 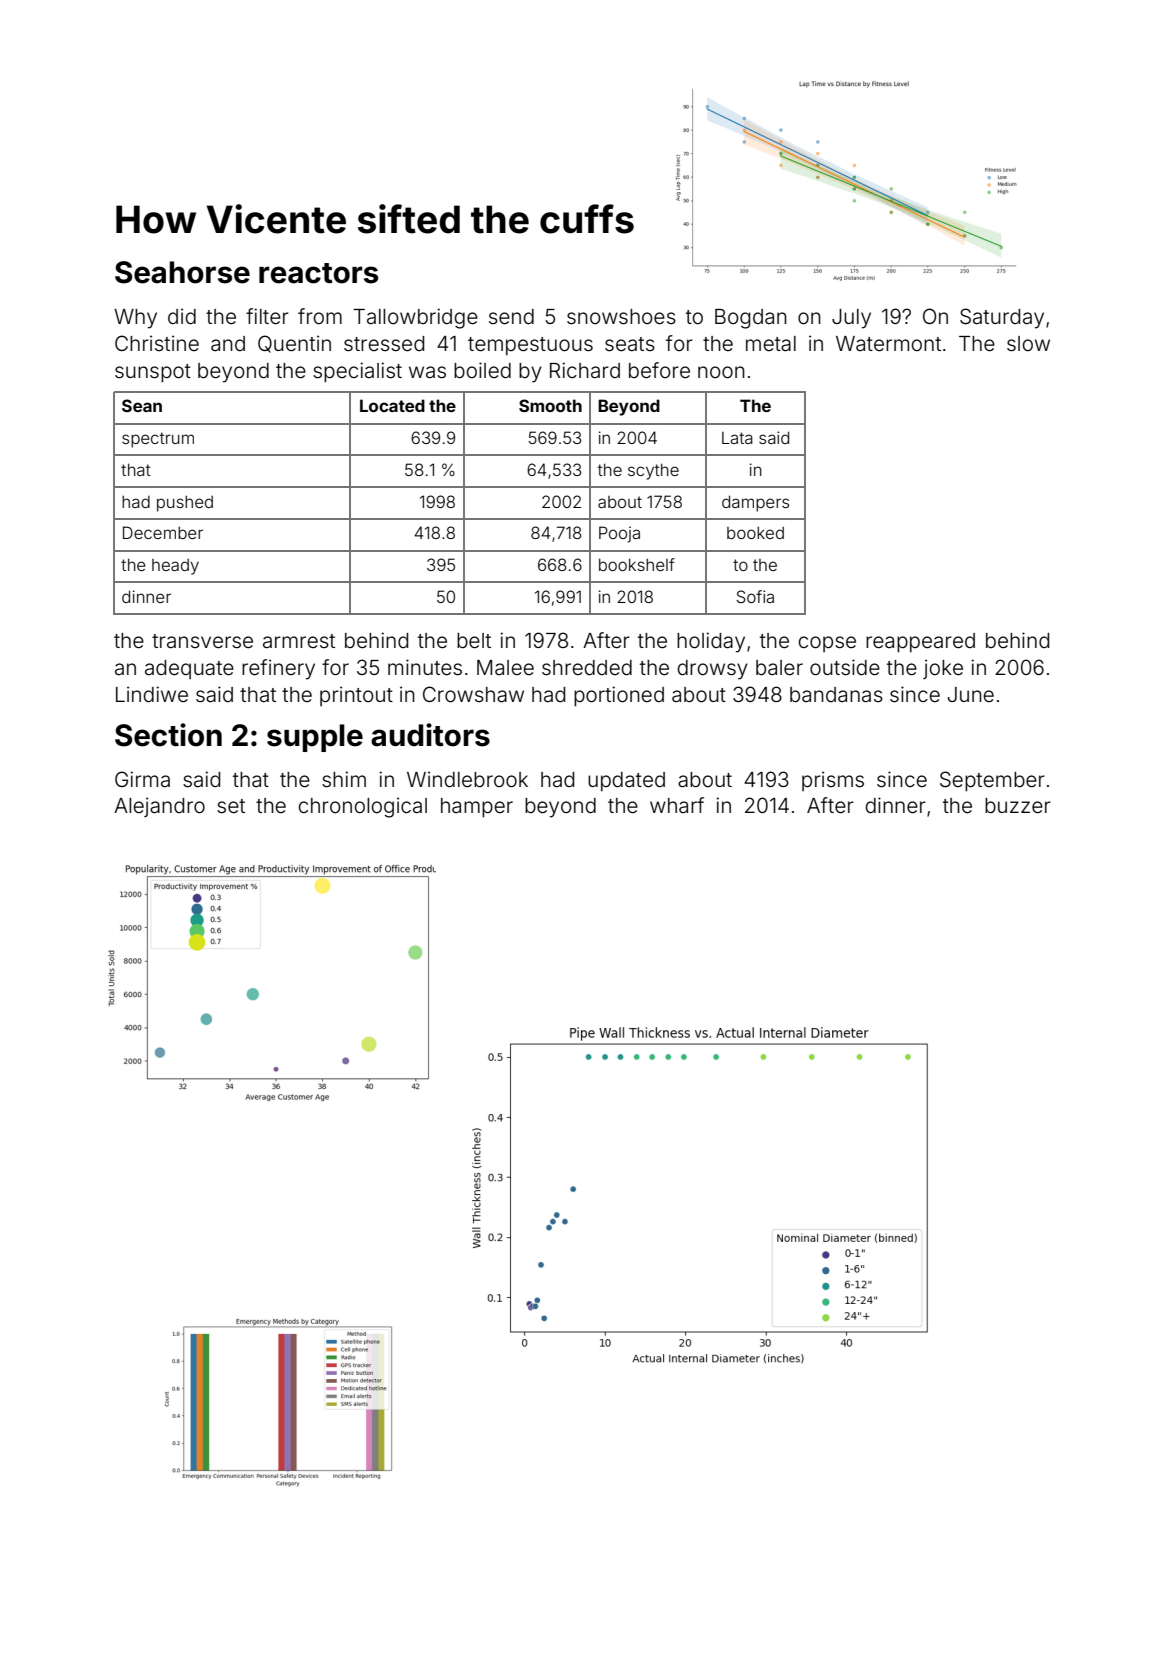 I want to click on pushed, so click(x=185, y=503).
